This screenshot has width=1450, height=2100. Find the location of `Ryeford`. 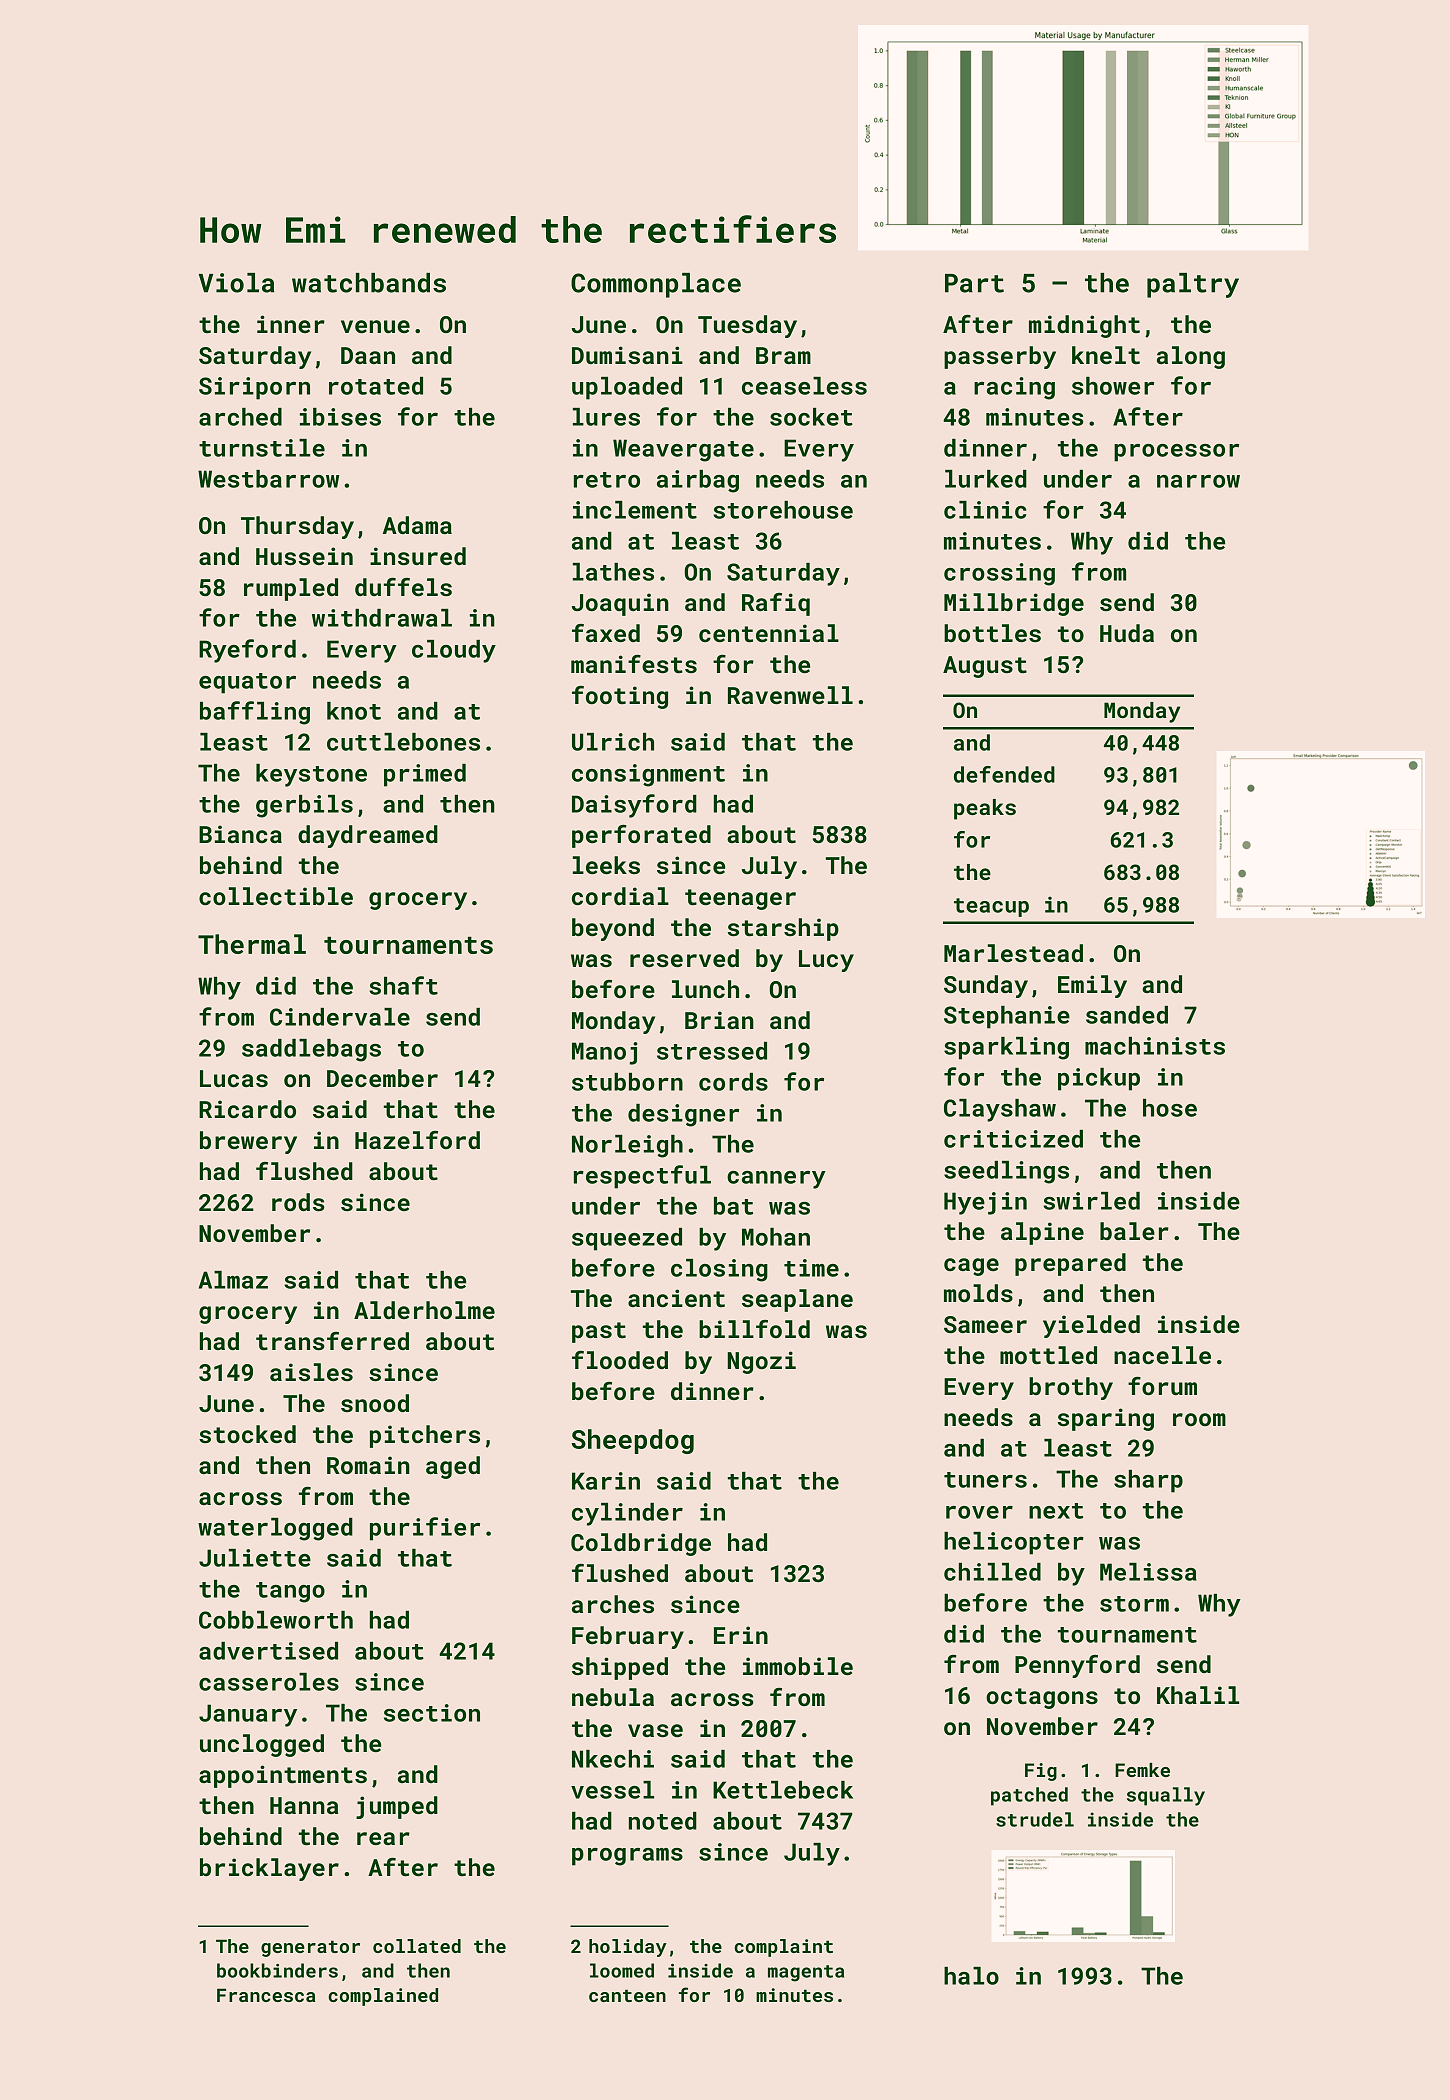

Ryeford is located at coordinates (247, 651).
